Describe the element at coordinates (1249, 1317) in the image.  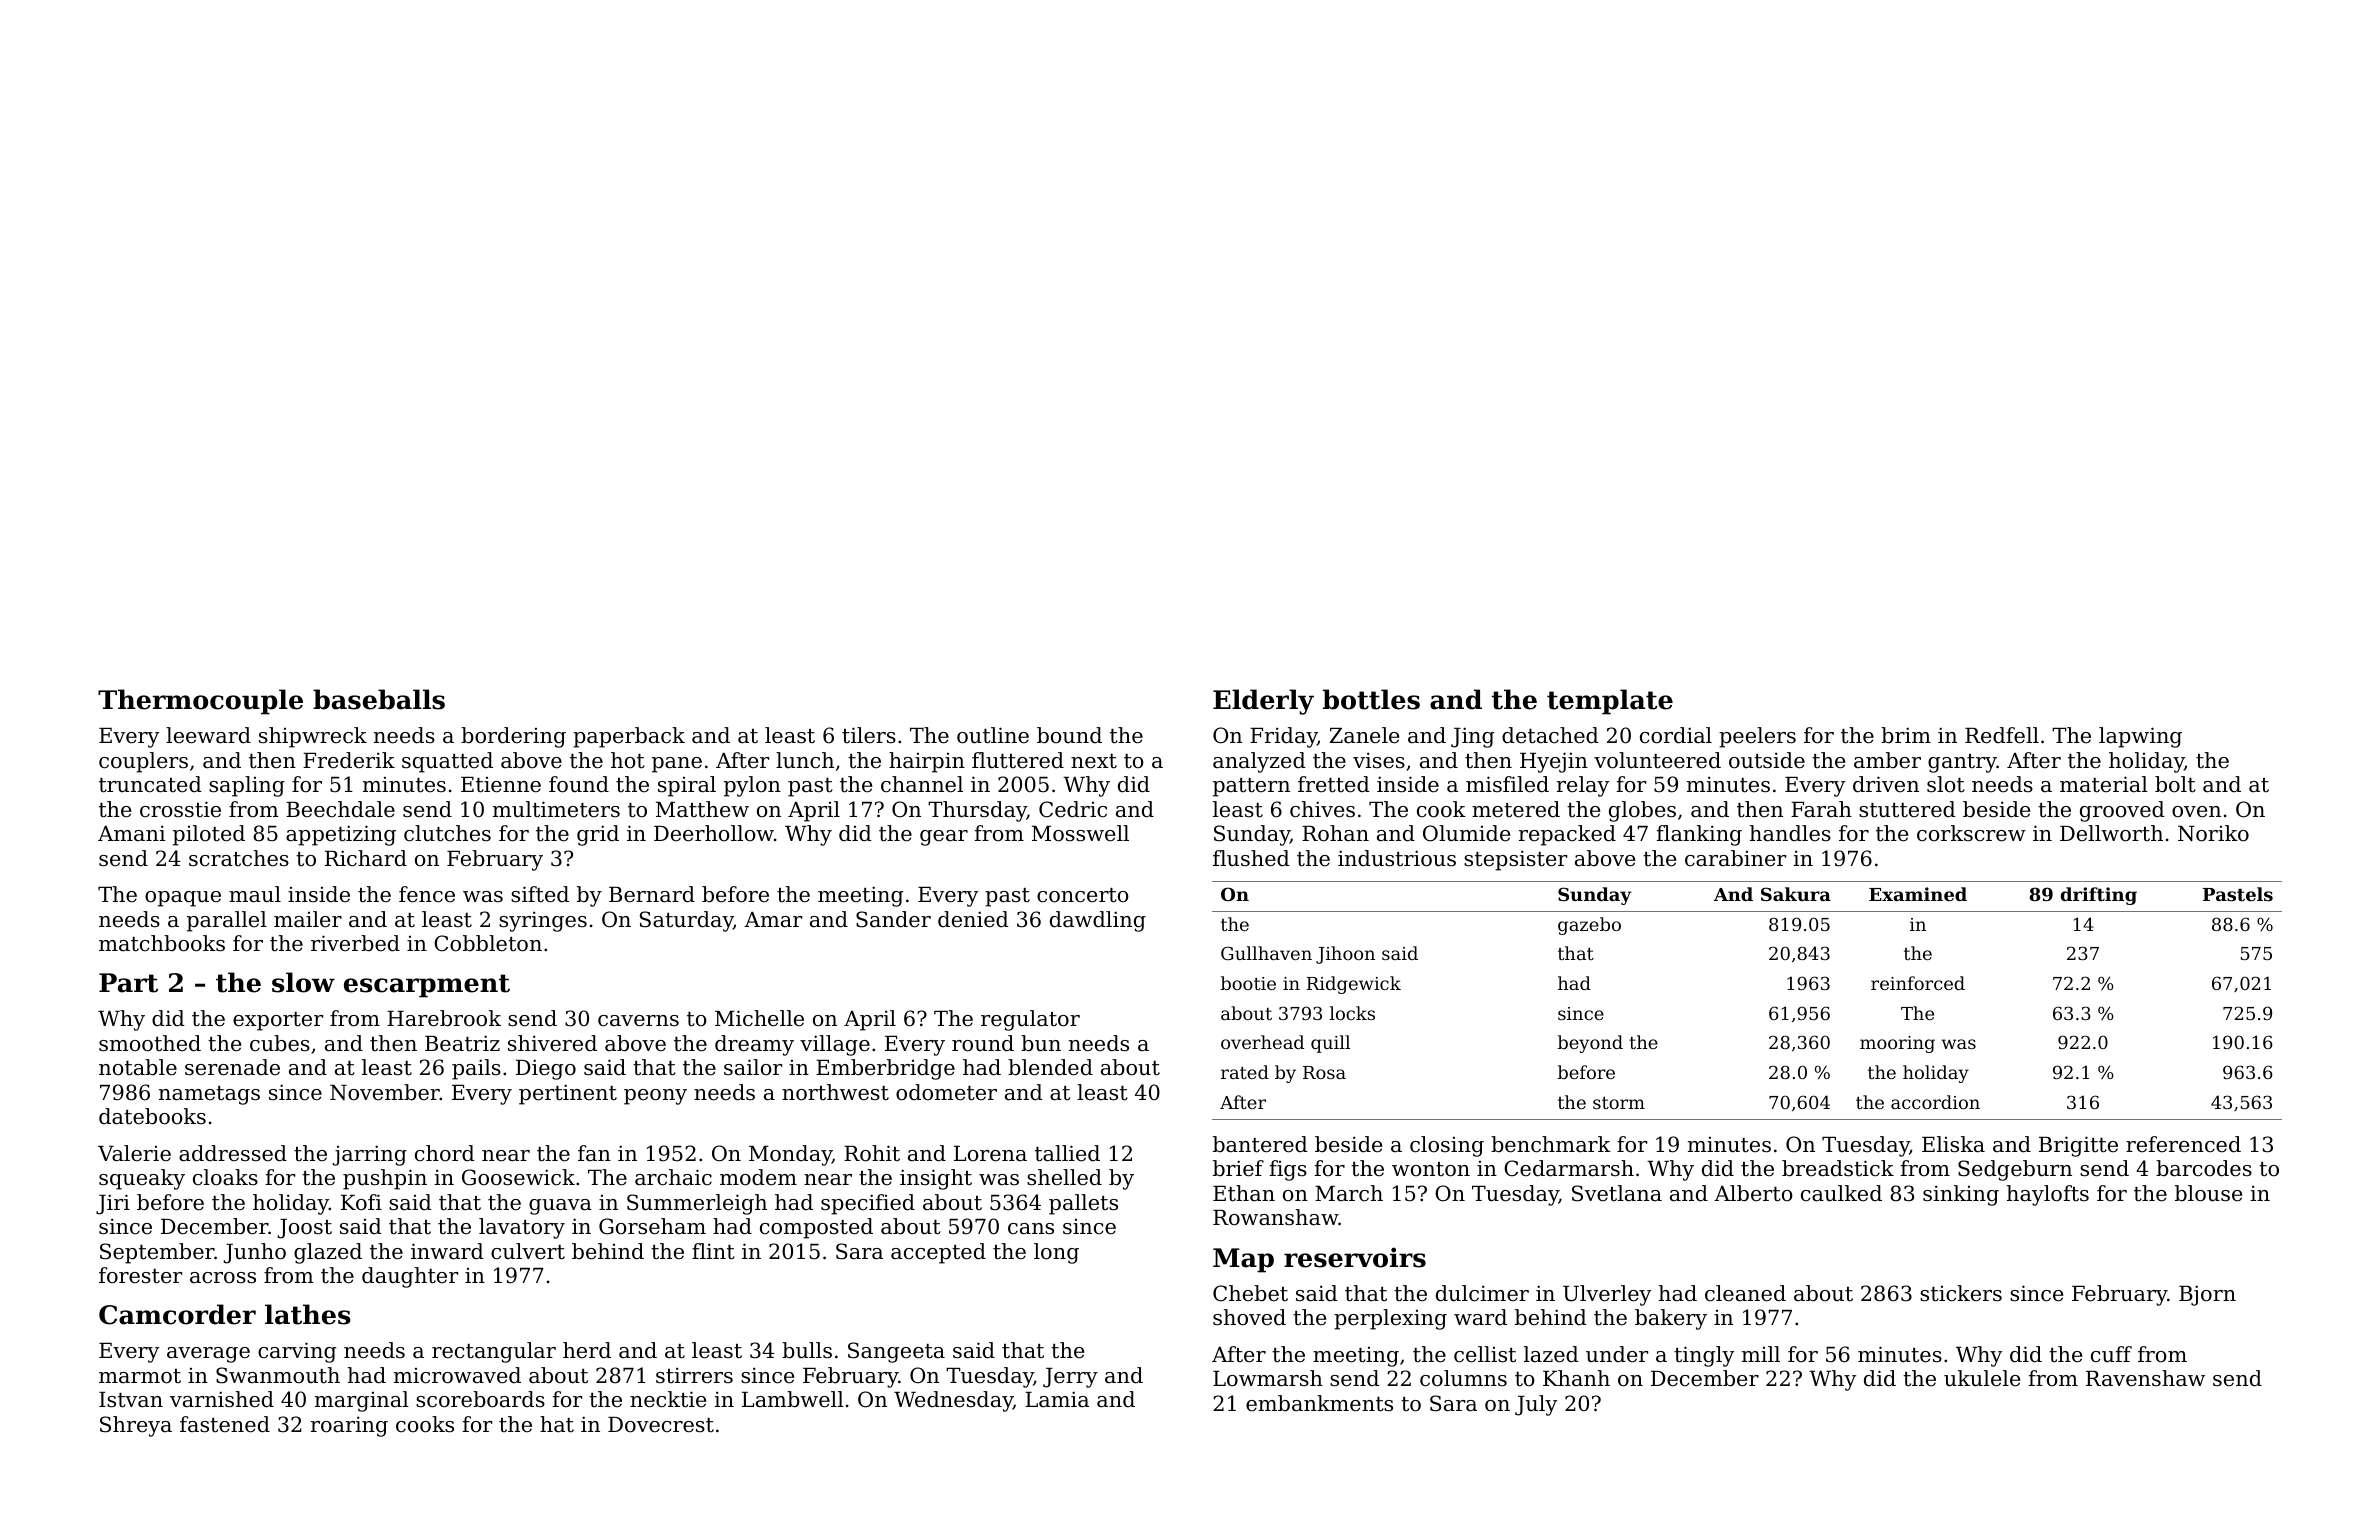
I see `shoved` at that location.
